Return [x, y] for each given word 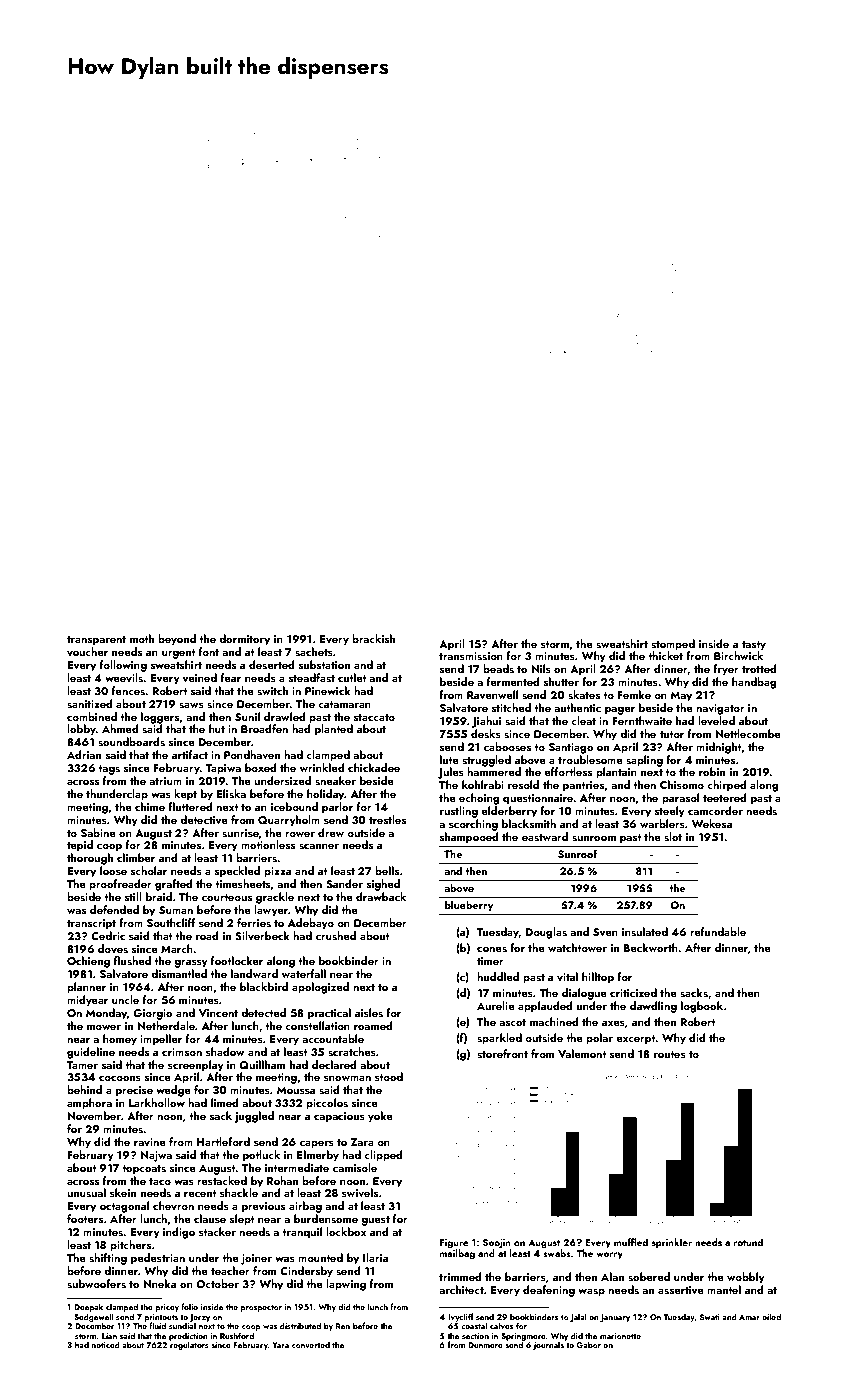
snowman [347, 1078]
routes [670, 1054]
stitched [511, 707]
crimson [182, 1052]
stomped [673, 645]
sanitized [90, 703]
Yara [280, 1345]
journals [548, 1345]
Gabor [588, 1344]
